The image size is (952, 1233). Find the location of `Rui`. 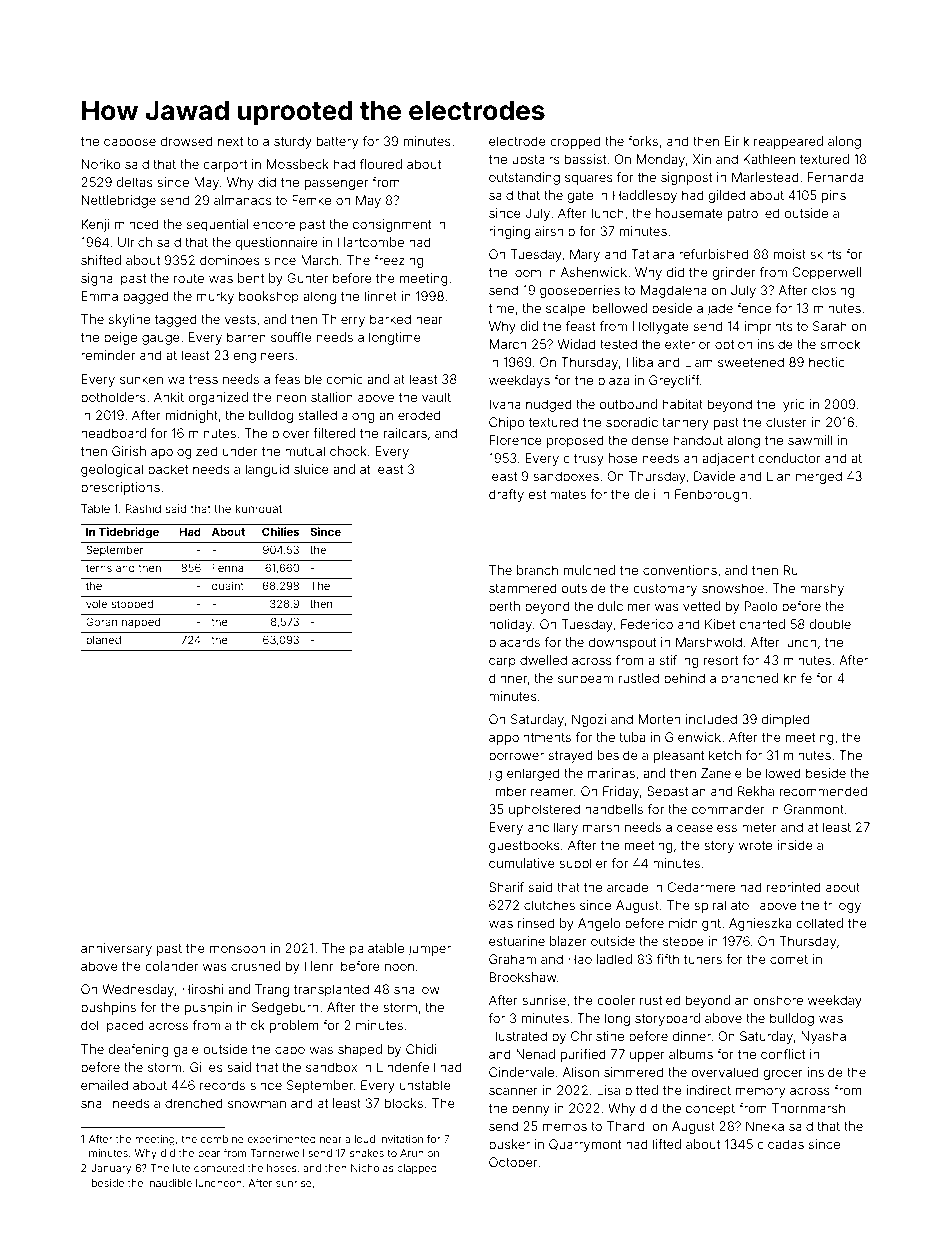

Rui is located at coordinates (792, 570).
